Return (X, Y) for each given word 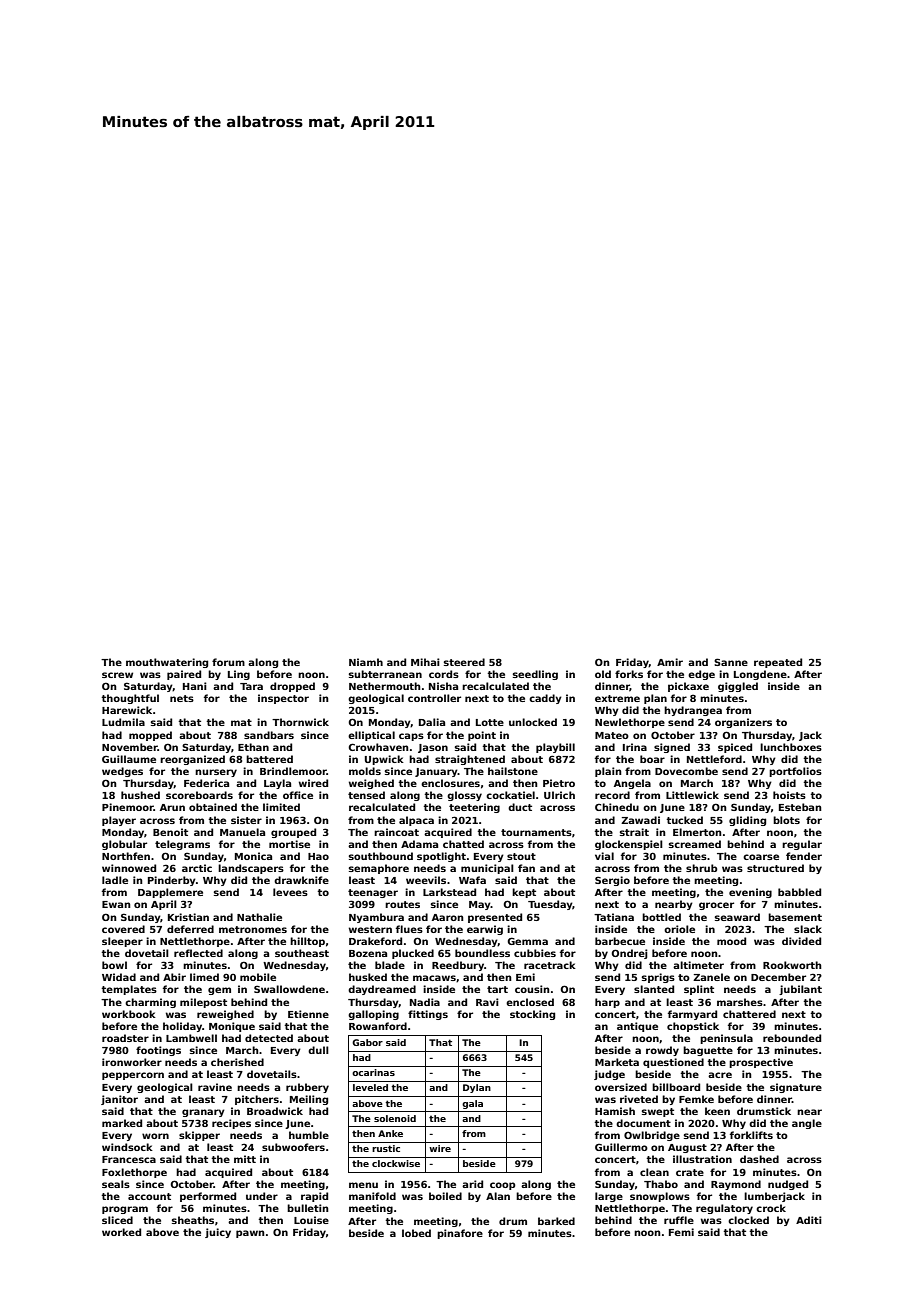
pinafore (460, 1234)
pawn (250, 1234)
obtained (213, 807)
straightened (470, 760)
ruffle (679, 1220)
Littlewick (692, 795)
